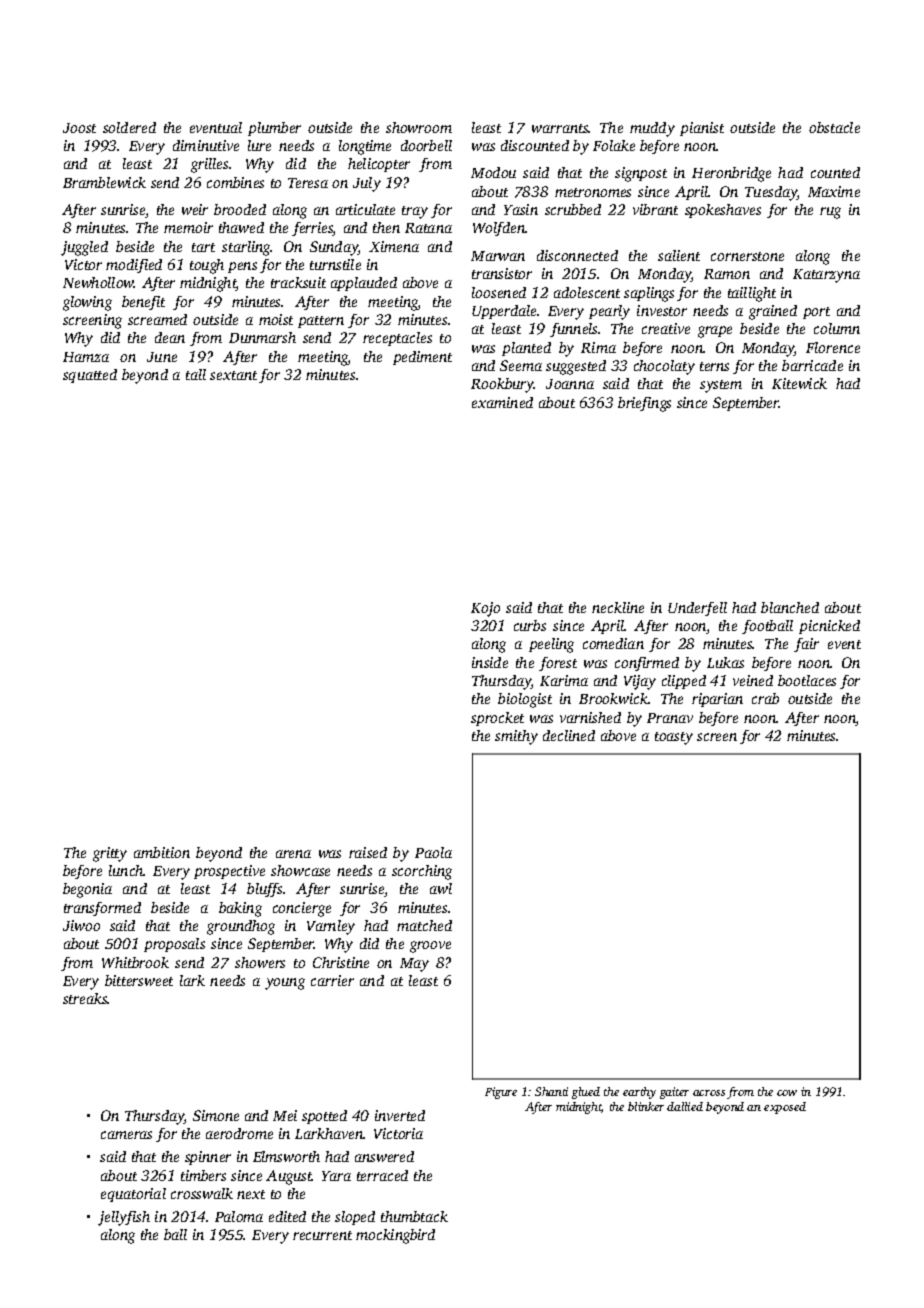 The image size is (924, 1308). I want to click on muddy, so click(652, 129).
